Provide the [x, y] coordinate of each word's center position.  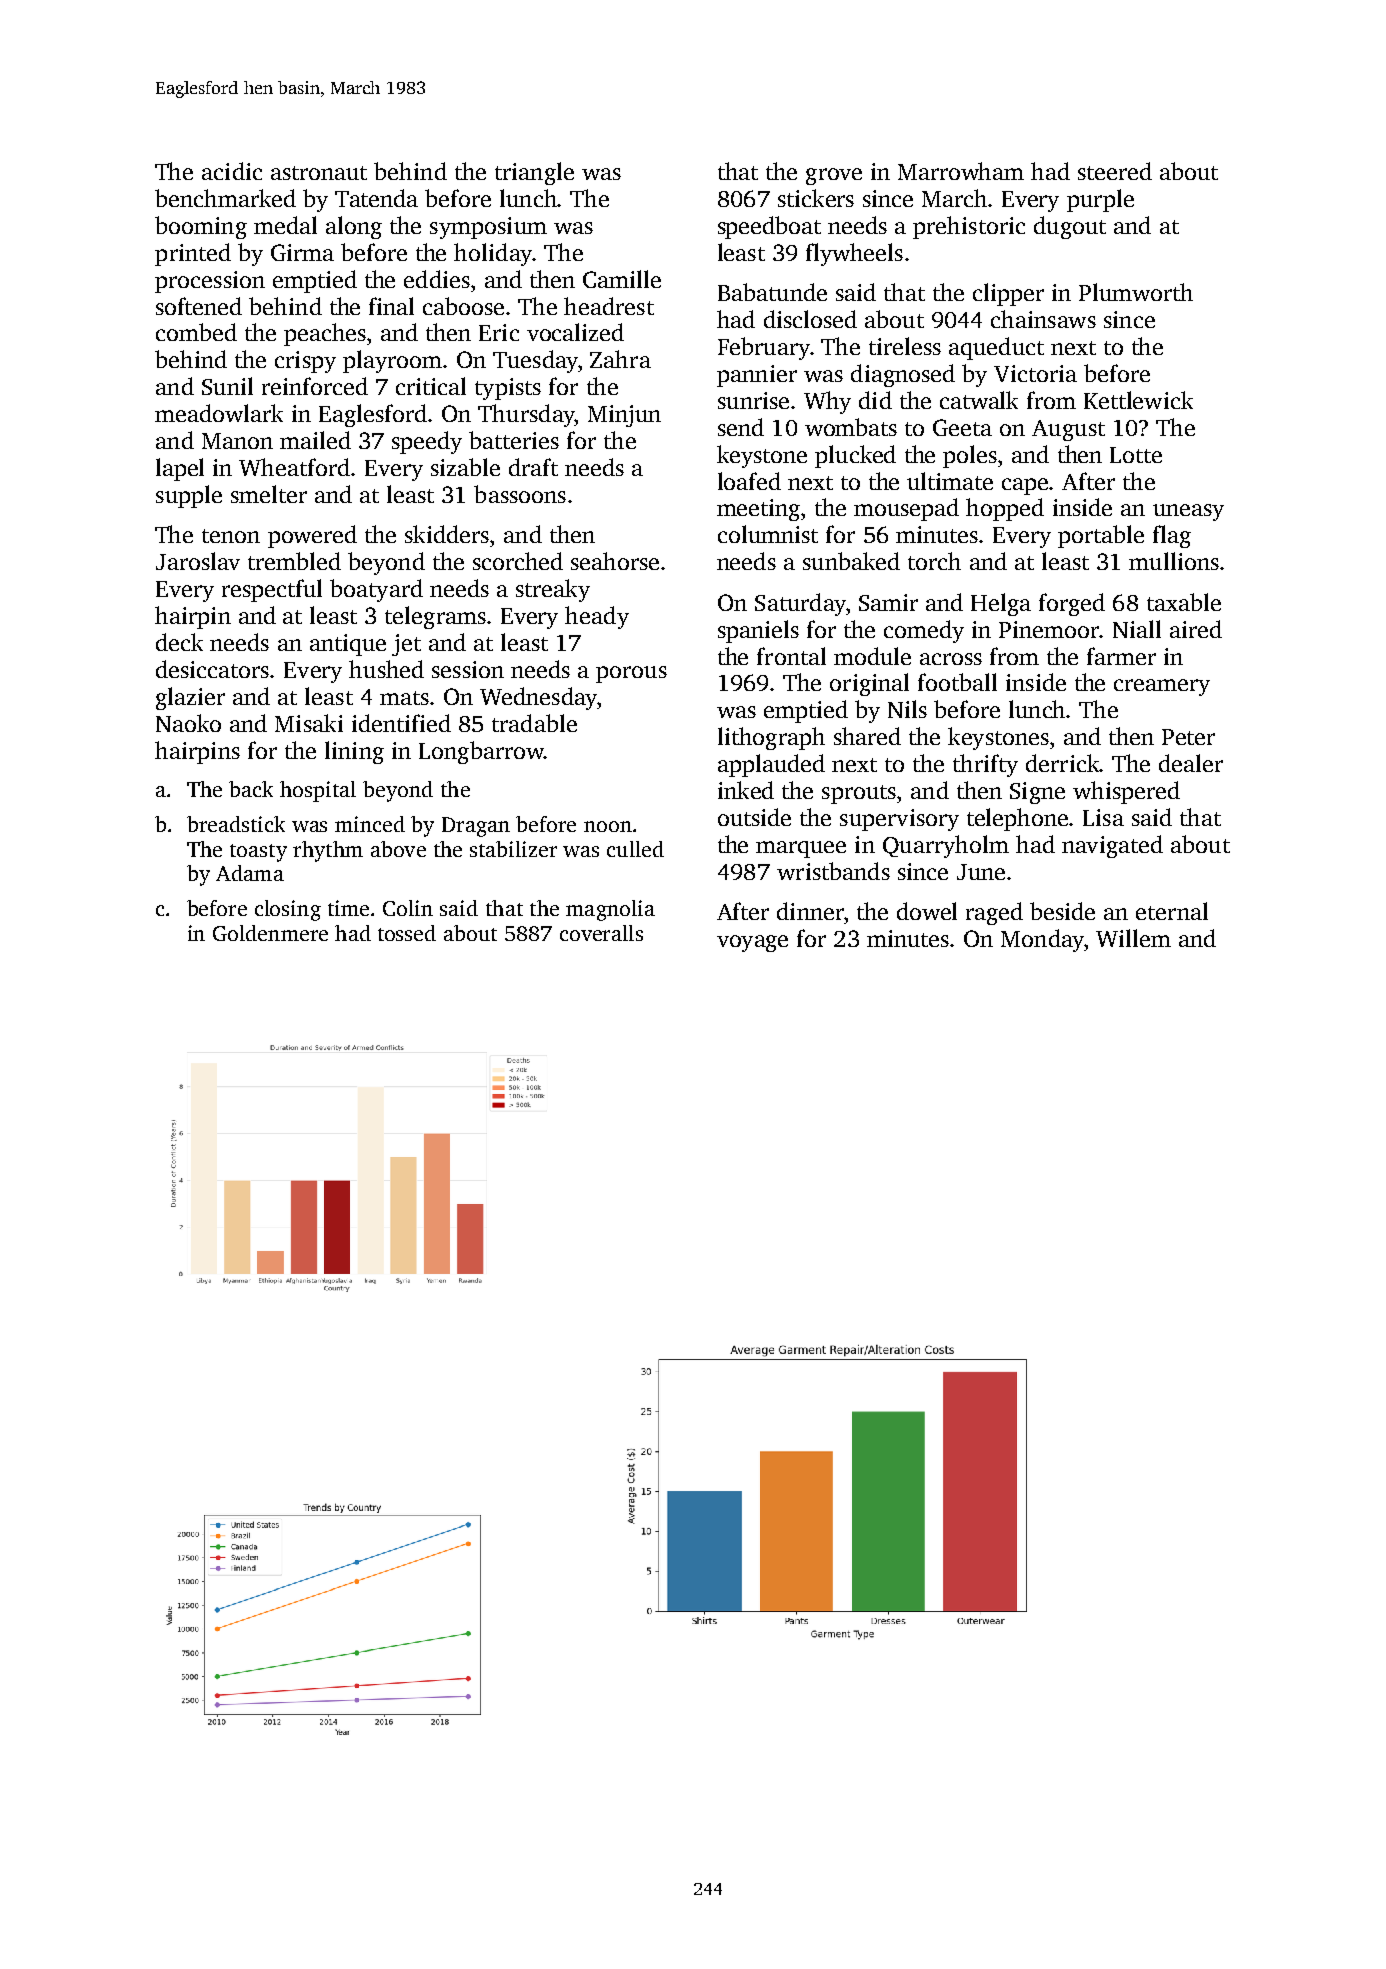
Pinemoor [1049, 629]
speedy [427, 442]
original [869, 684]
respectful [272, 590]
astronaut [319, 173]
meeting [758, 510]
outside [754, 817]
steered [1115, 171]
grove [834, 176]
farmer [1121, 656]
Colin [408, 908]
